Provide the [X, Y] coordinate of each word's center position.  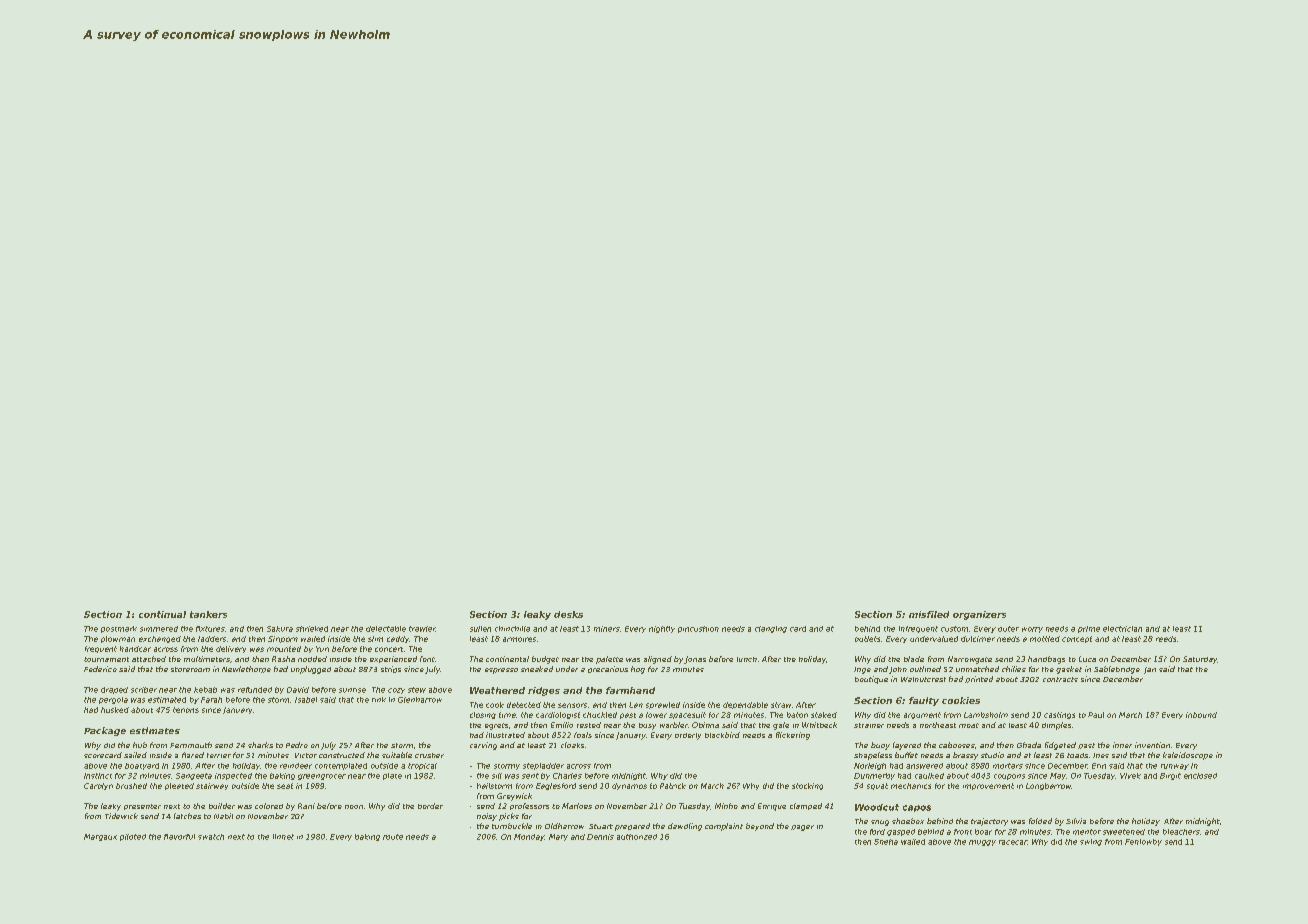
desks [568, 614]
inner [1122, 745]
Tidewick [121, 816]
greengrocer [322, 777]
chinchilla [512, 629]
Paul [1096, 715]
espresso [501, 671]
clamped [806, 806]
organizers [979, 615]
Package [105, 731]
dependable [745, 705]
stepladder [543, 766]
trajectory [989, 822]
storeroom [190, 669]
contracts [1060, 679]
